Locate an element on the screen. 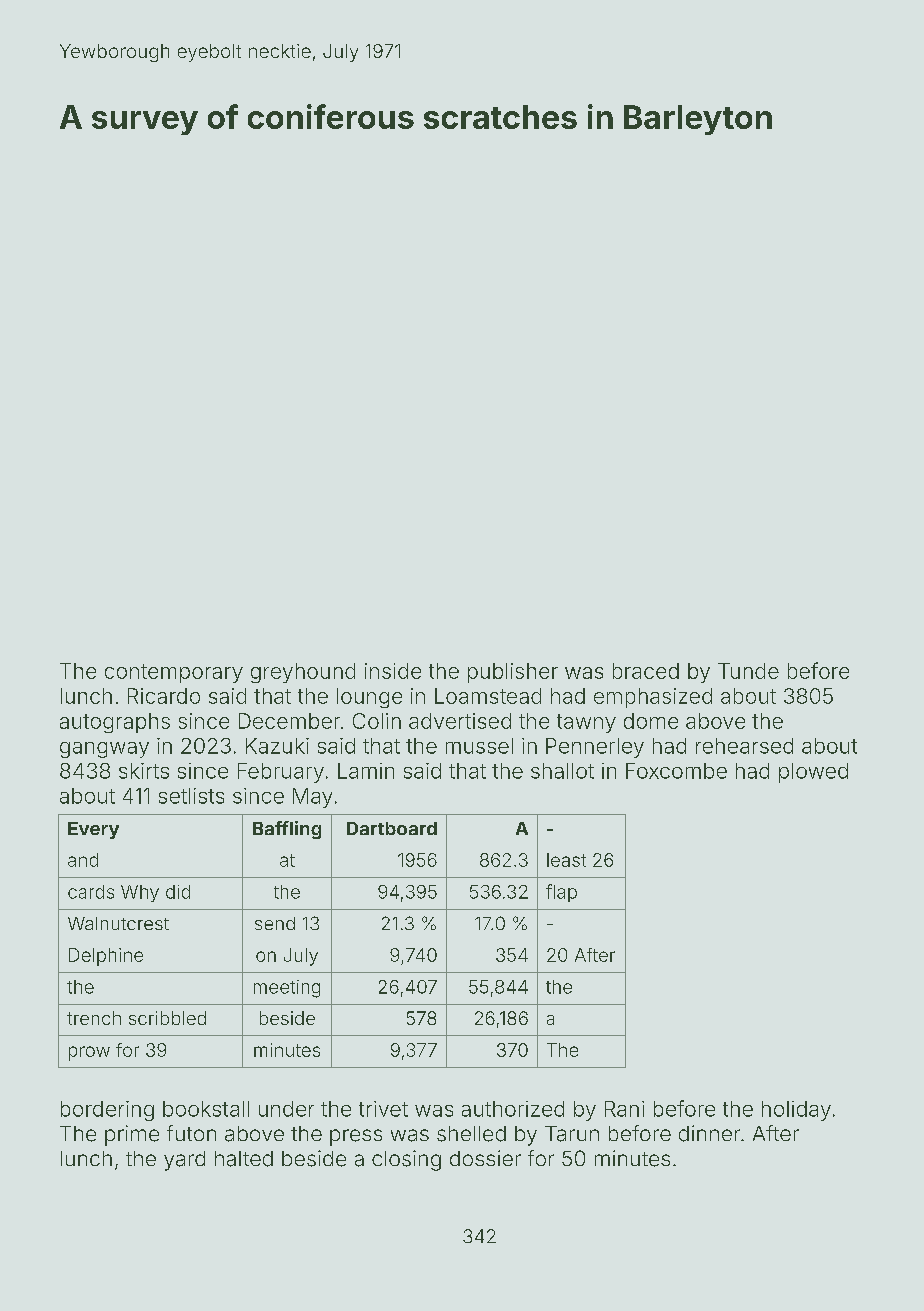 The height and width of the screenshot is (1311, 924). Tunde is located at coordinates (748, 671).
